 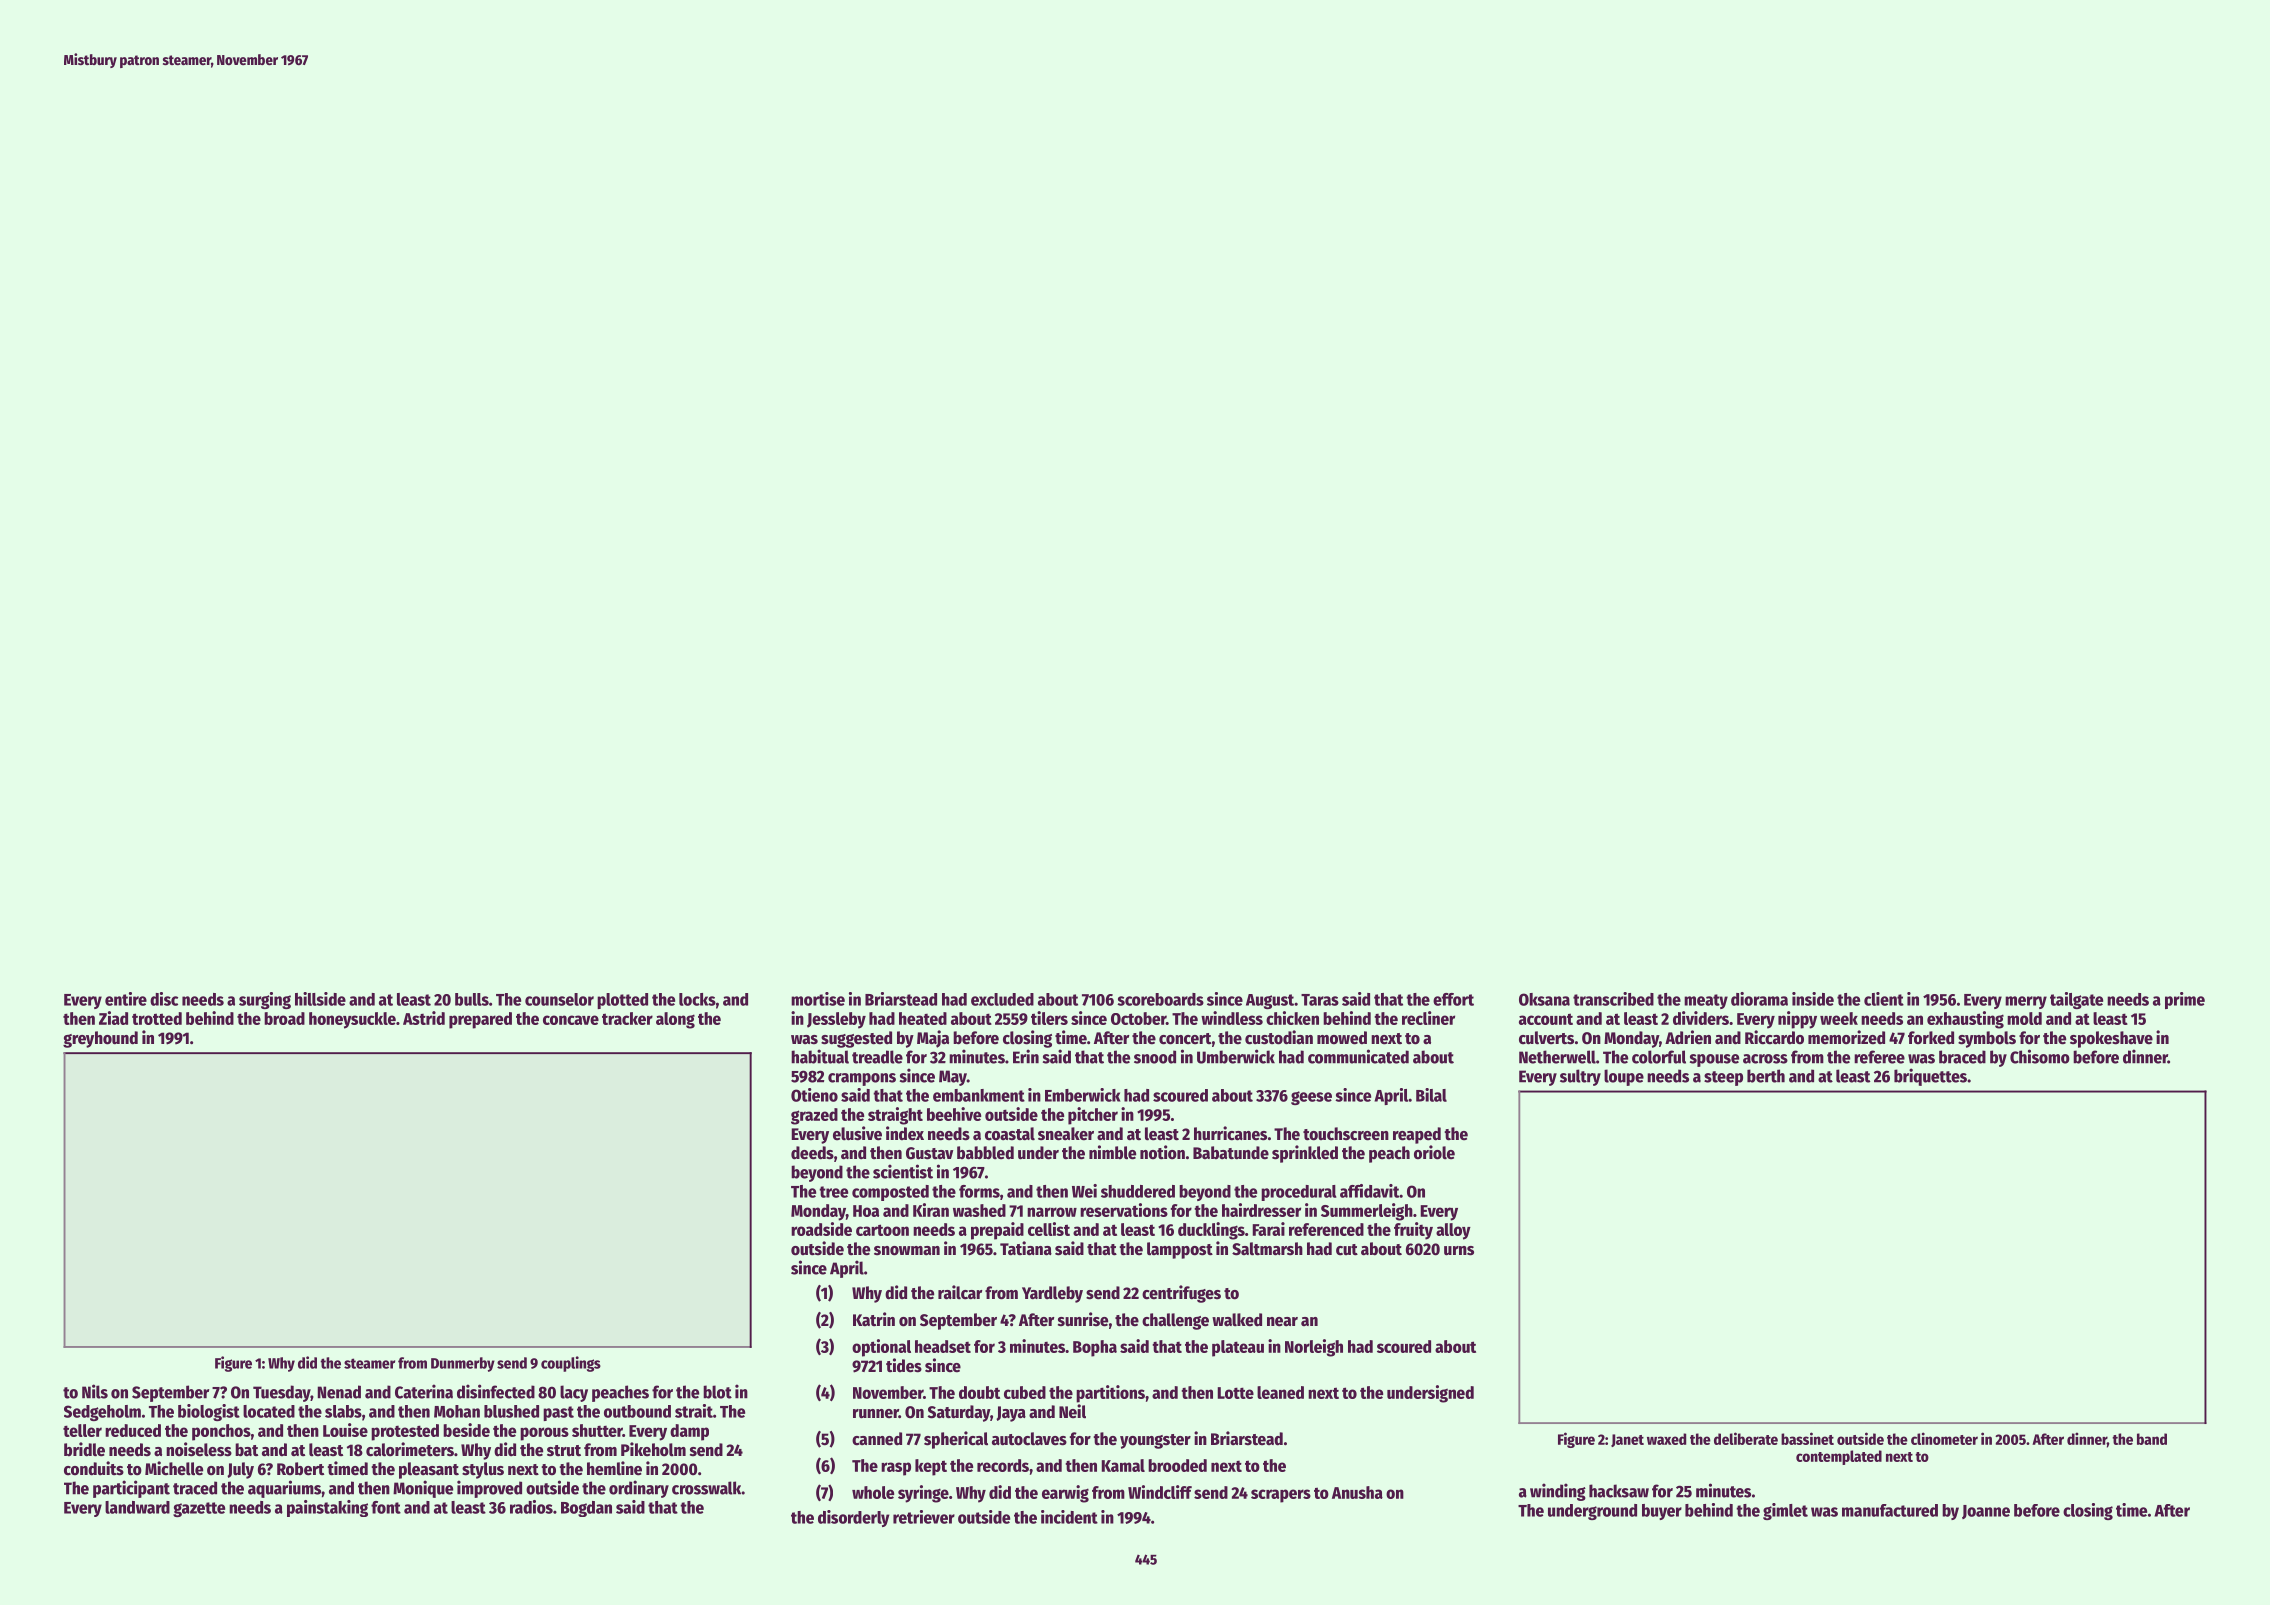 I want to click on steep, so click(x=1723, y=1078).
